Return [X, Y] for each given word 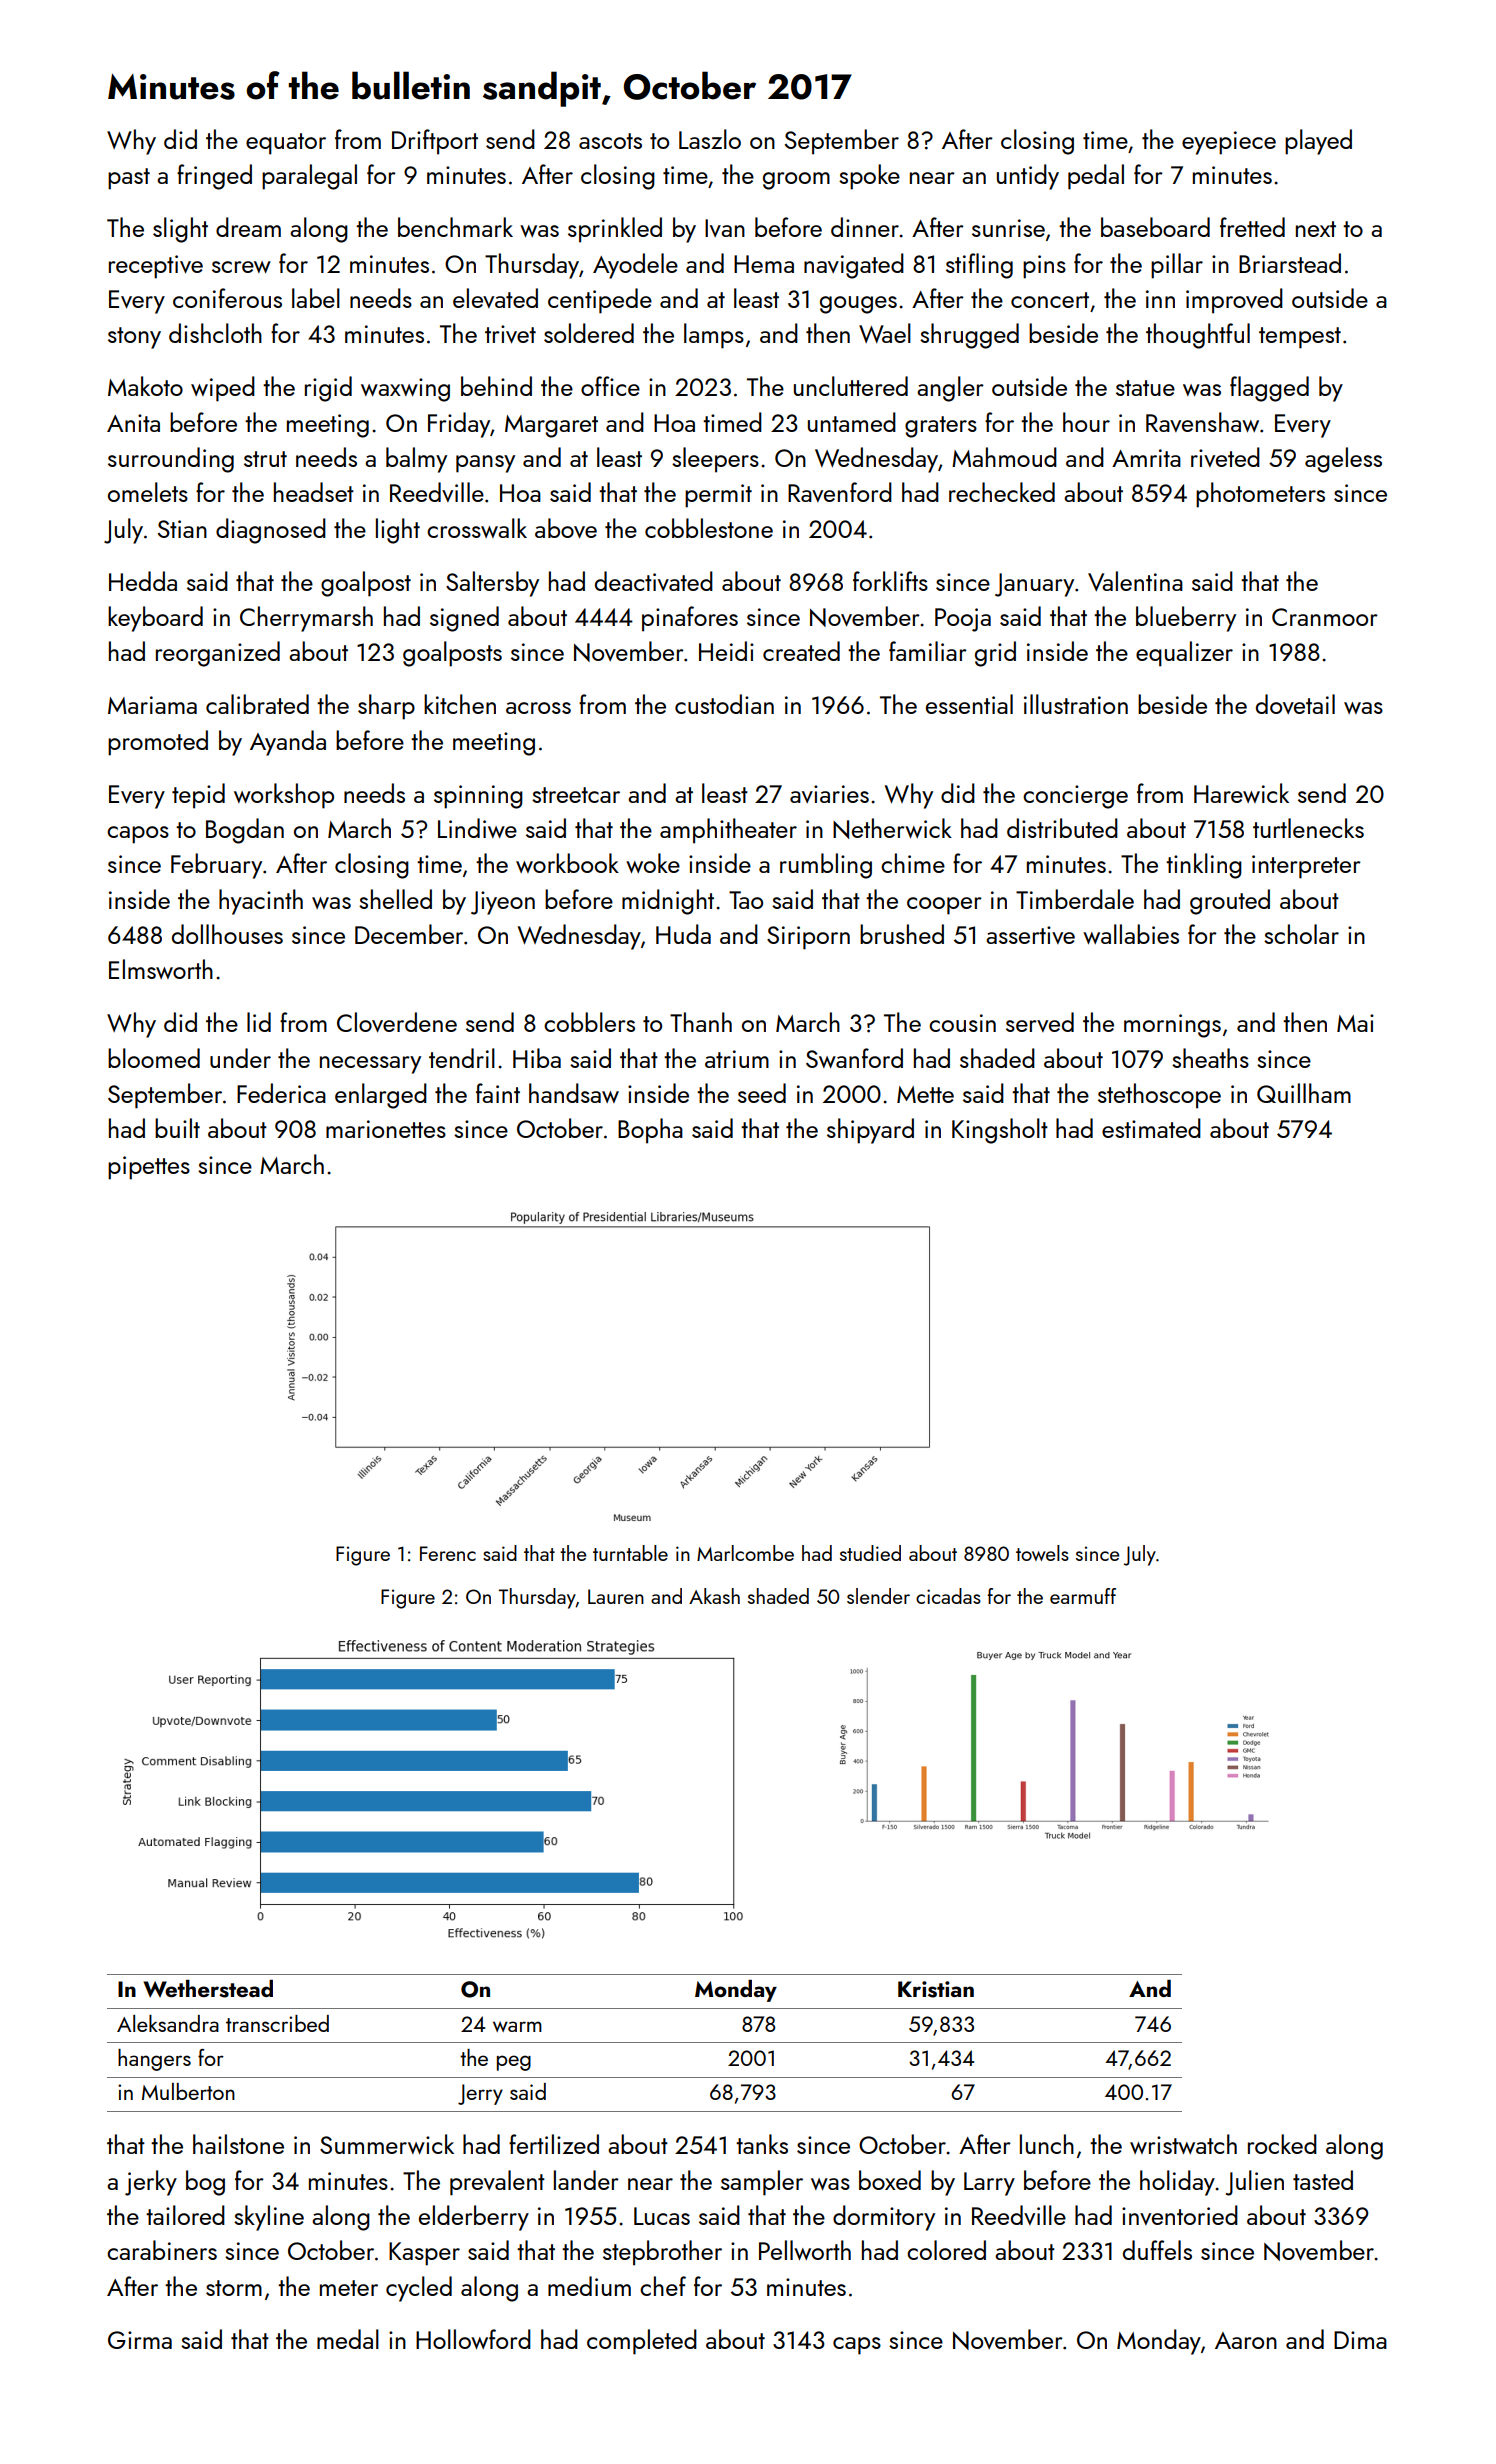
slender [878, 1596]
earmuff [1083, 1596]
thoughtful [1198, 336]
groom [796, 181]
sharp [386, 707]
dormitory [884, 2218]
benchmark [455, 227]
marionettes [386, 1129]
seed [762, 1093]
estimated [1151, 1128]
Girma [140, 2340]
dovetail [1295, 704]
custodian [724, 704]
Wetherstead [208, 1989]
